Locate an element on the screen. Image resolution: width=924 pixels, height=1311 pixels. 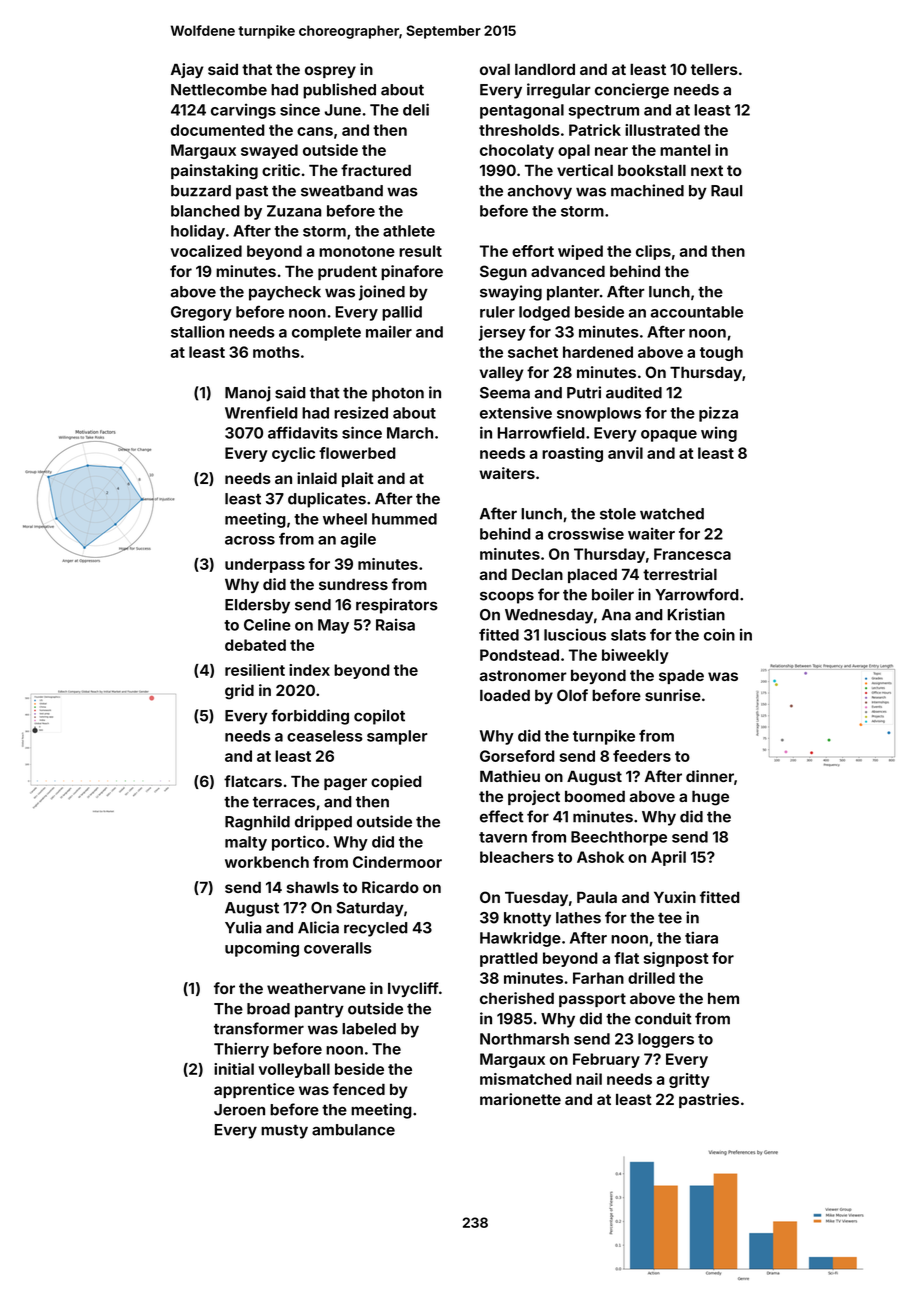
pizza is located at coordinates (718, 414).
